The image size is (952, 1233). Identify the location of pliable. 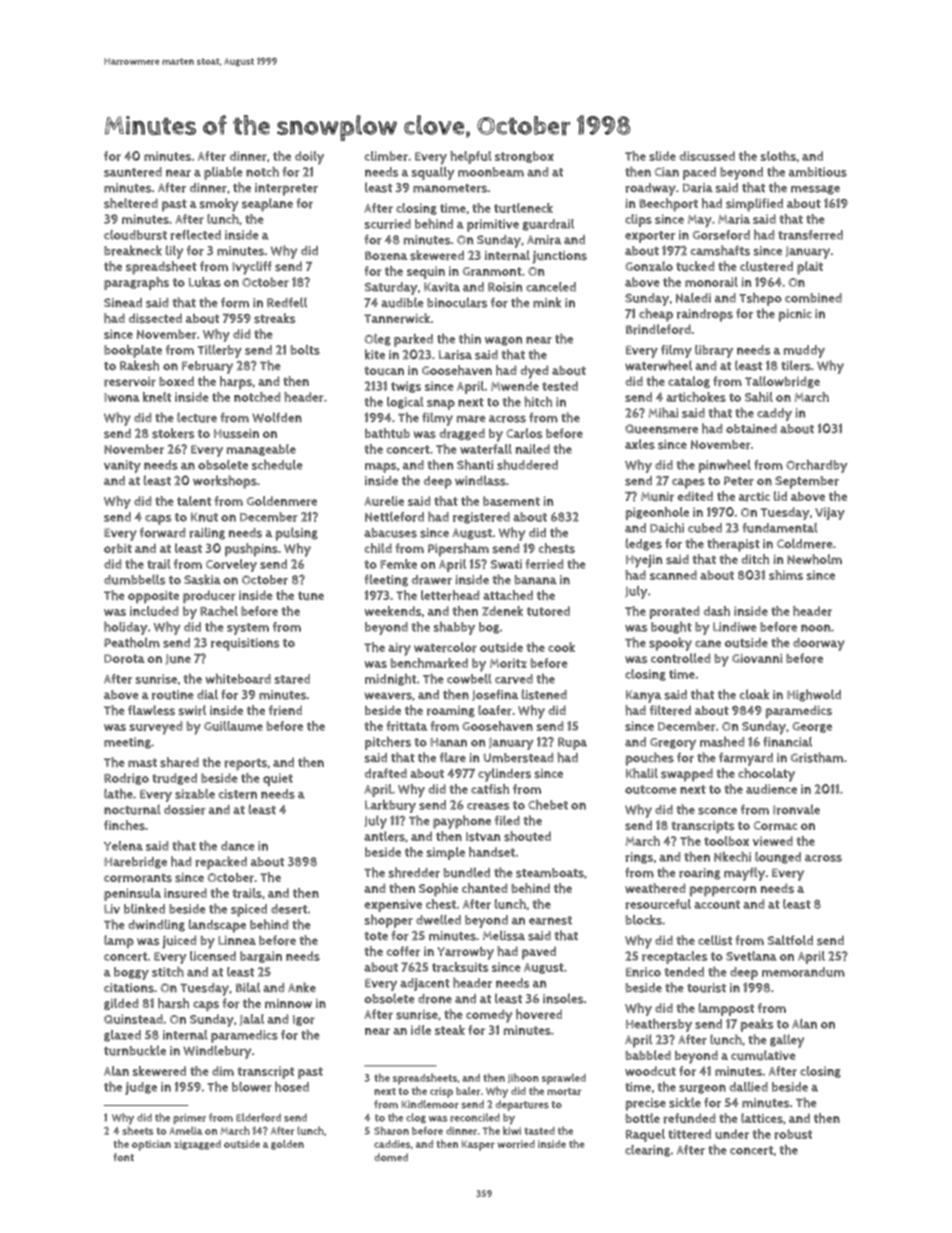
(223, 173).
